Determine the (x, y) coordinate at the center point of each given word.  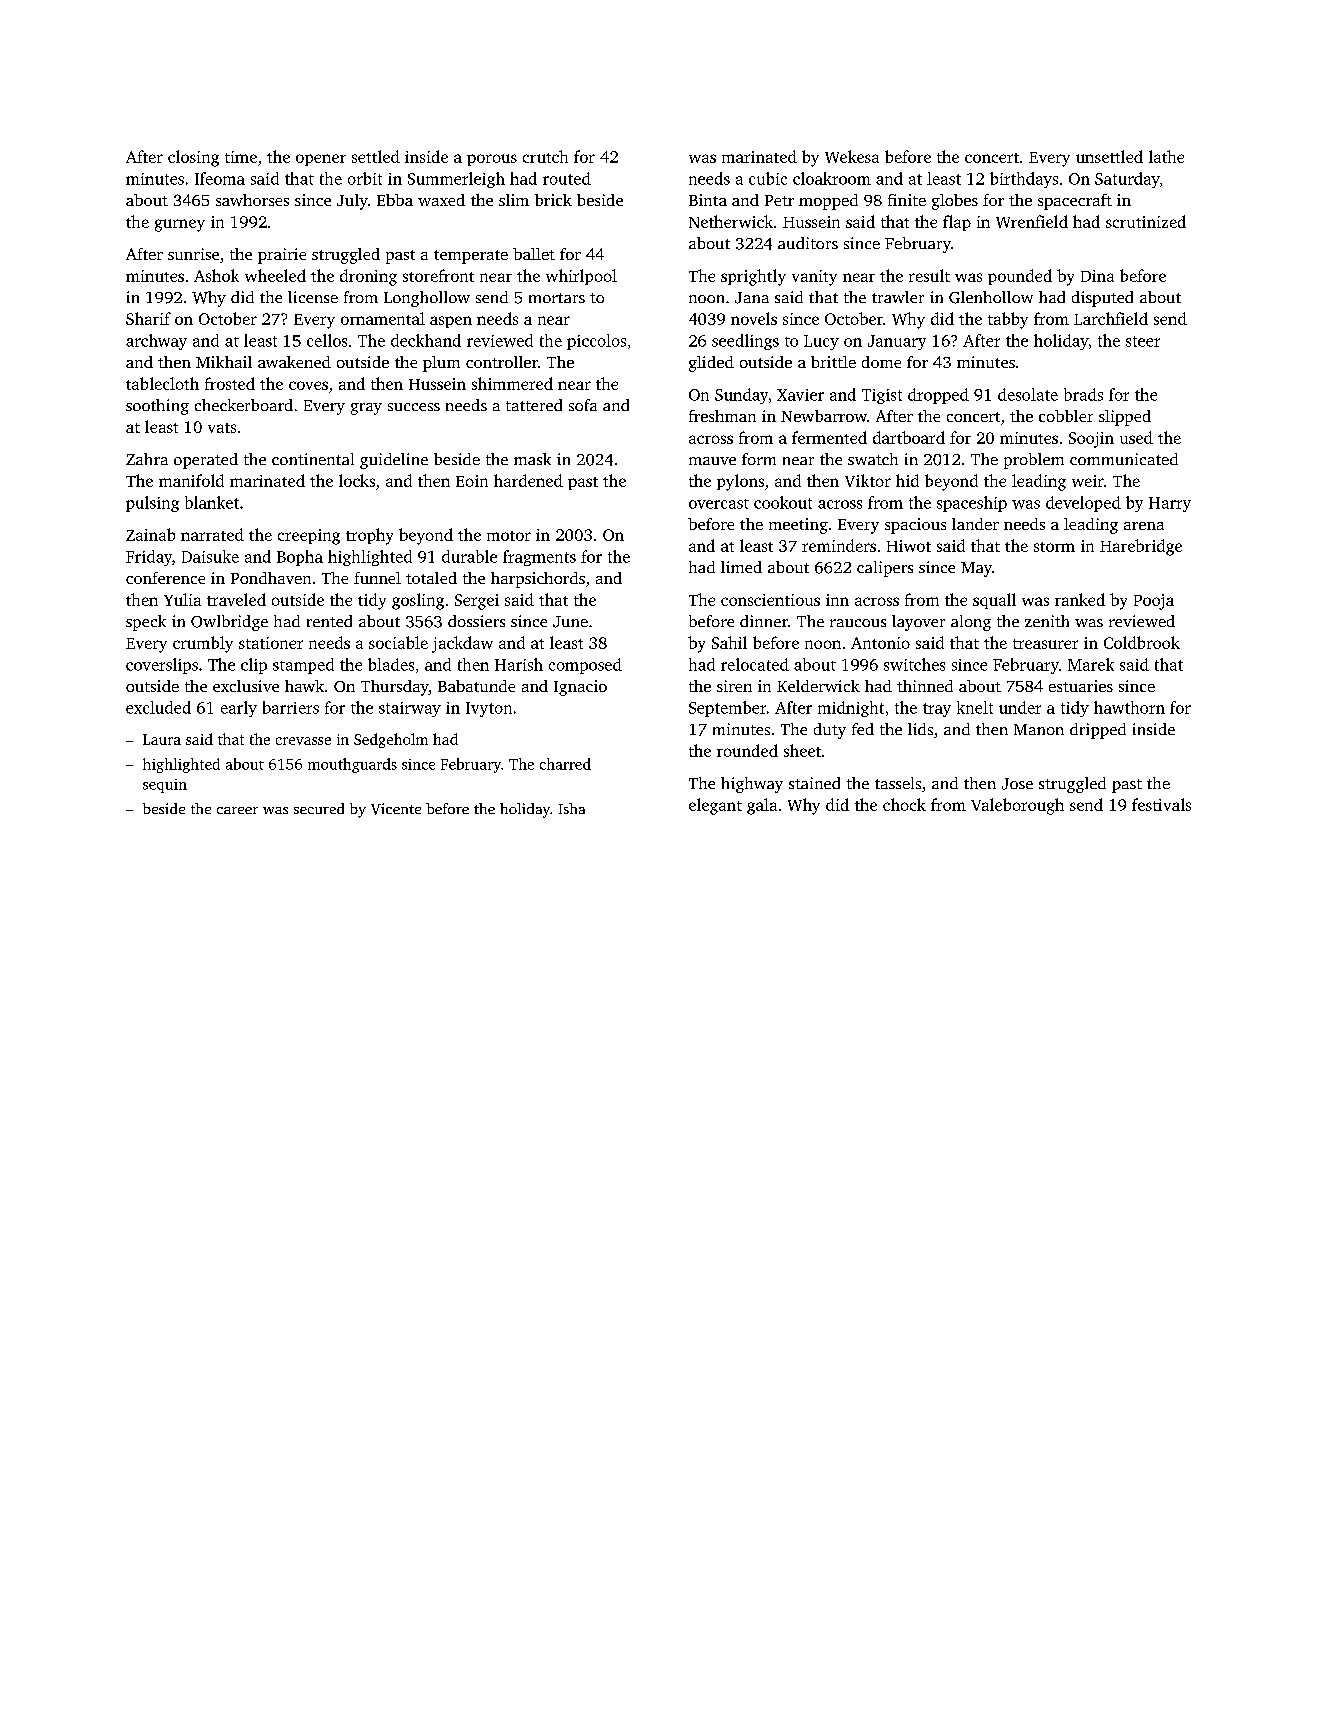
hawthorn (1129, 707)
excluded (158, 707)
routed (567, 178)
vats (222, 428)
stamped (303, 666)
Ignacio (580, 688)
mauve (712, 461)
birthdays (1024, 180)
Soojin (1091, 440)
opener (321, 160)
